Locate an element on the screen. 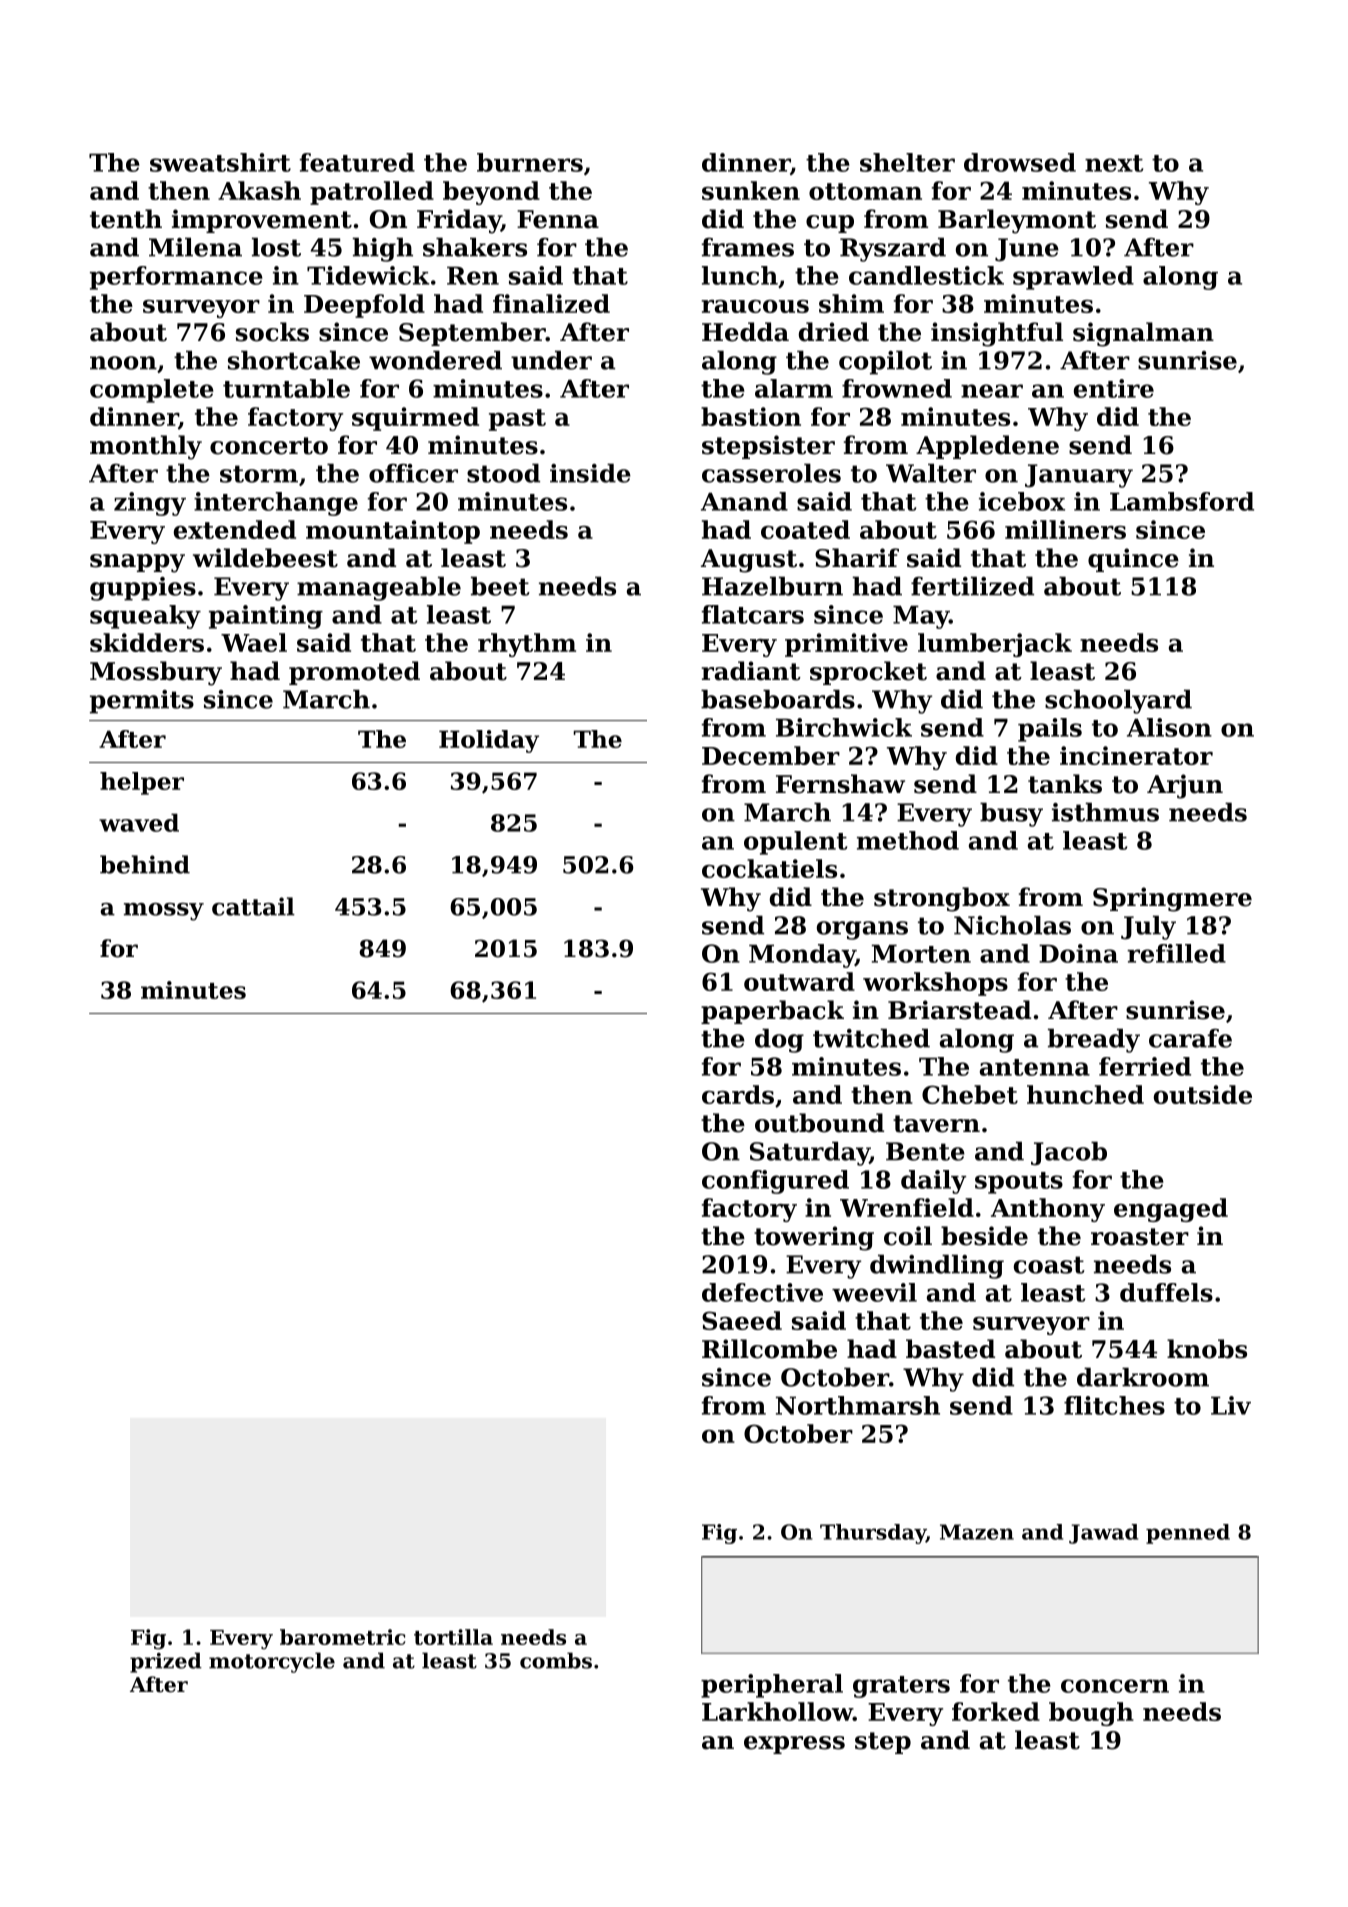 The width and height of the screenshot is (1348, 1907). sunken is located at coordinates (751, 190).
